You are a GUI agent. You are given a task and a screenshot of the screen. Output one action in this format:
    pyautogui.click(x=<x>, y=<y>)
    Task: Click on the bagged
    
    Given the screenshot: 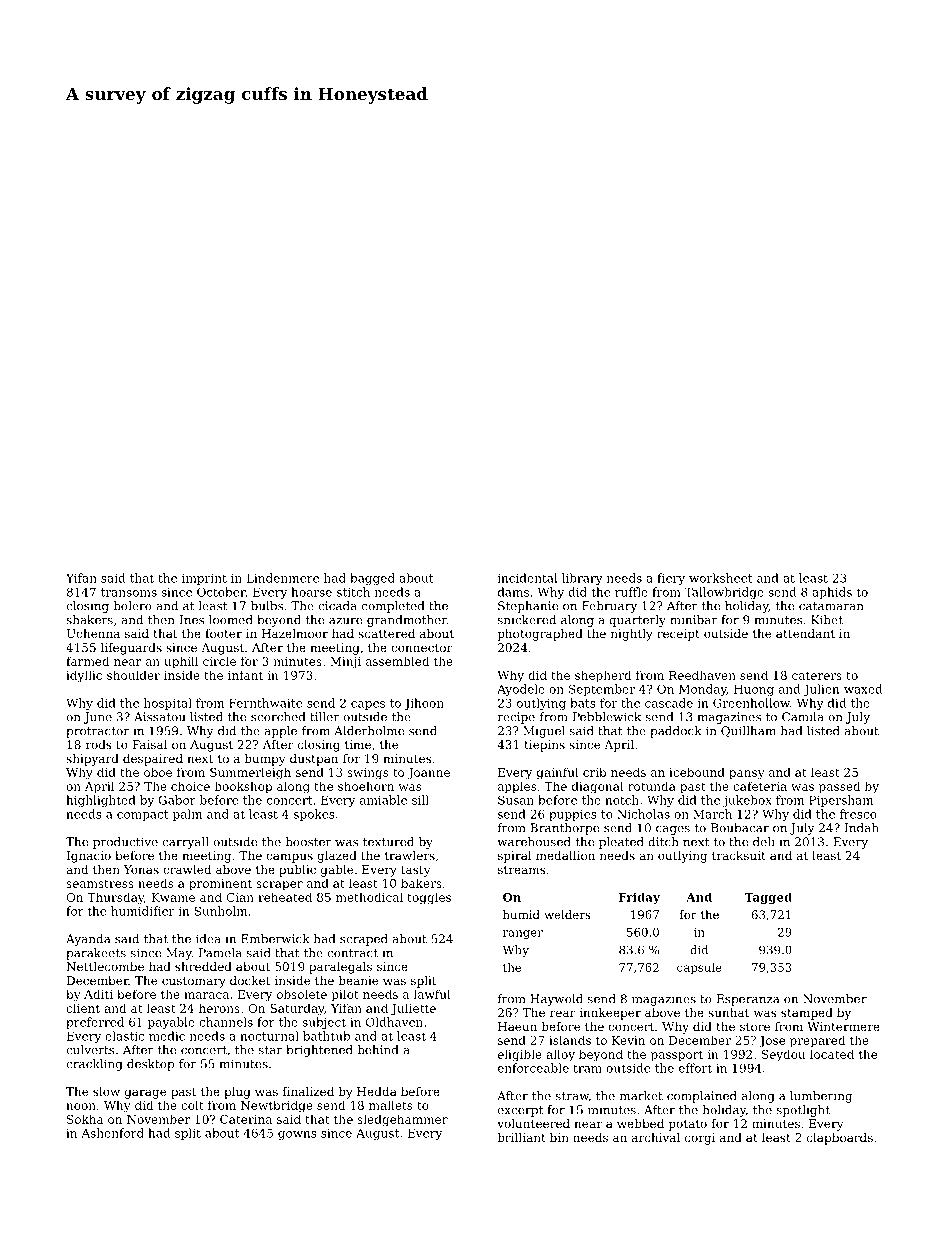 What is the action you would take?
    pyautogui.click(x=372, y=579)
